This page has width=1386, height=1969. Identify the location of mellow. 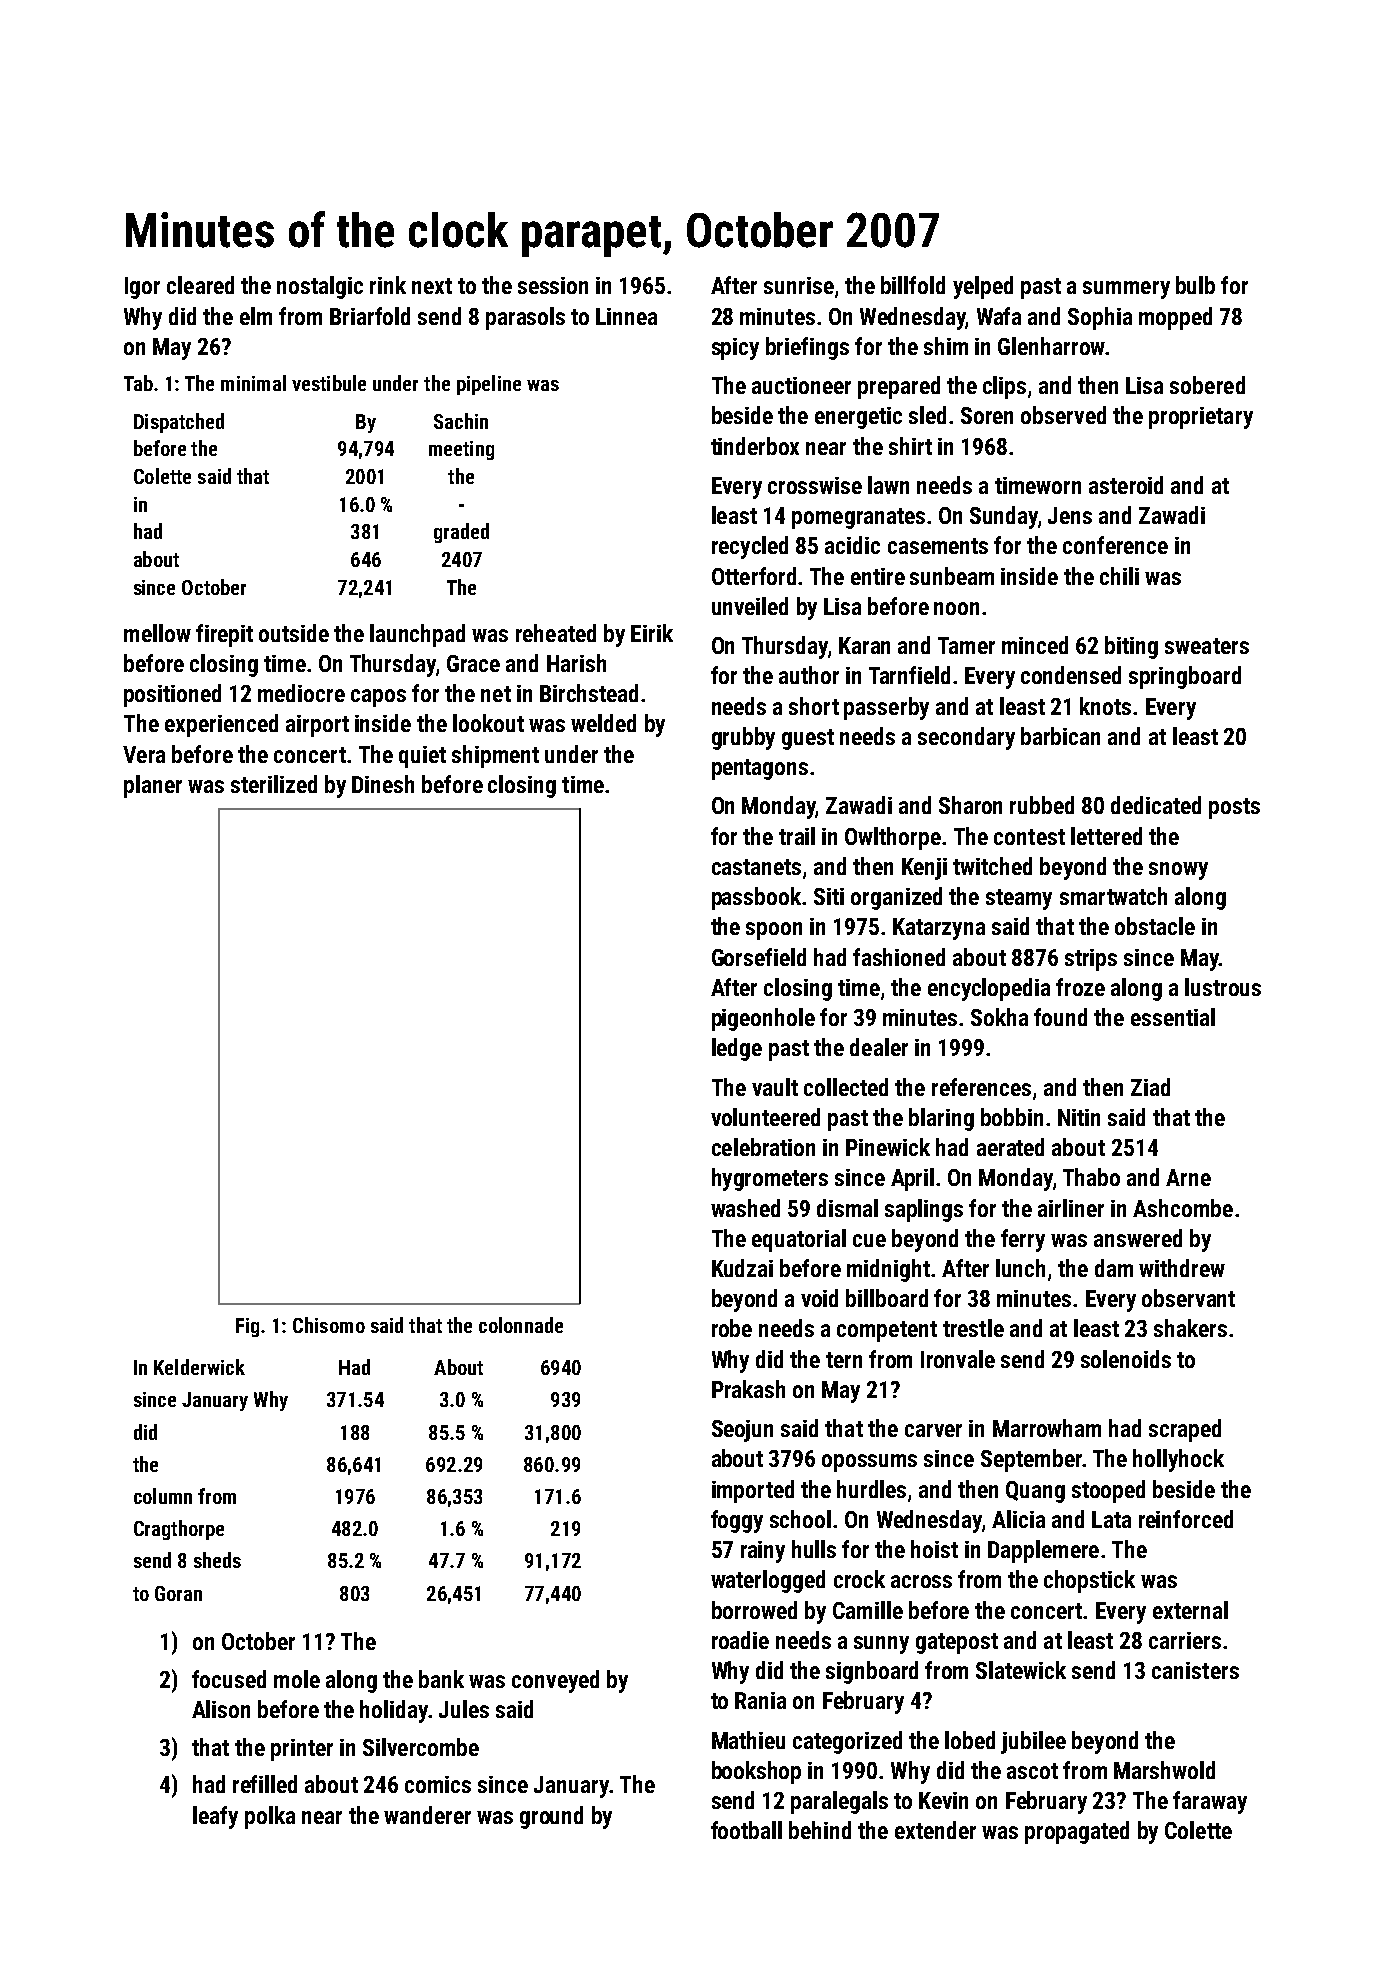
(157, 633).
